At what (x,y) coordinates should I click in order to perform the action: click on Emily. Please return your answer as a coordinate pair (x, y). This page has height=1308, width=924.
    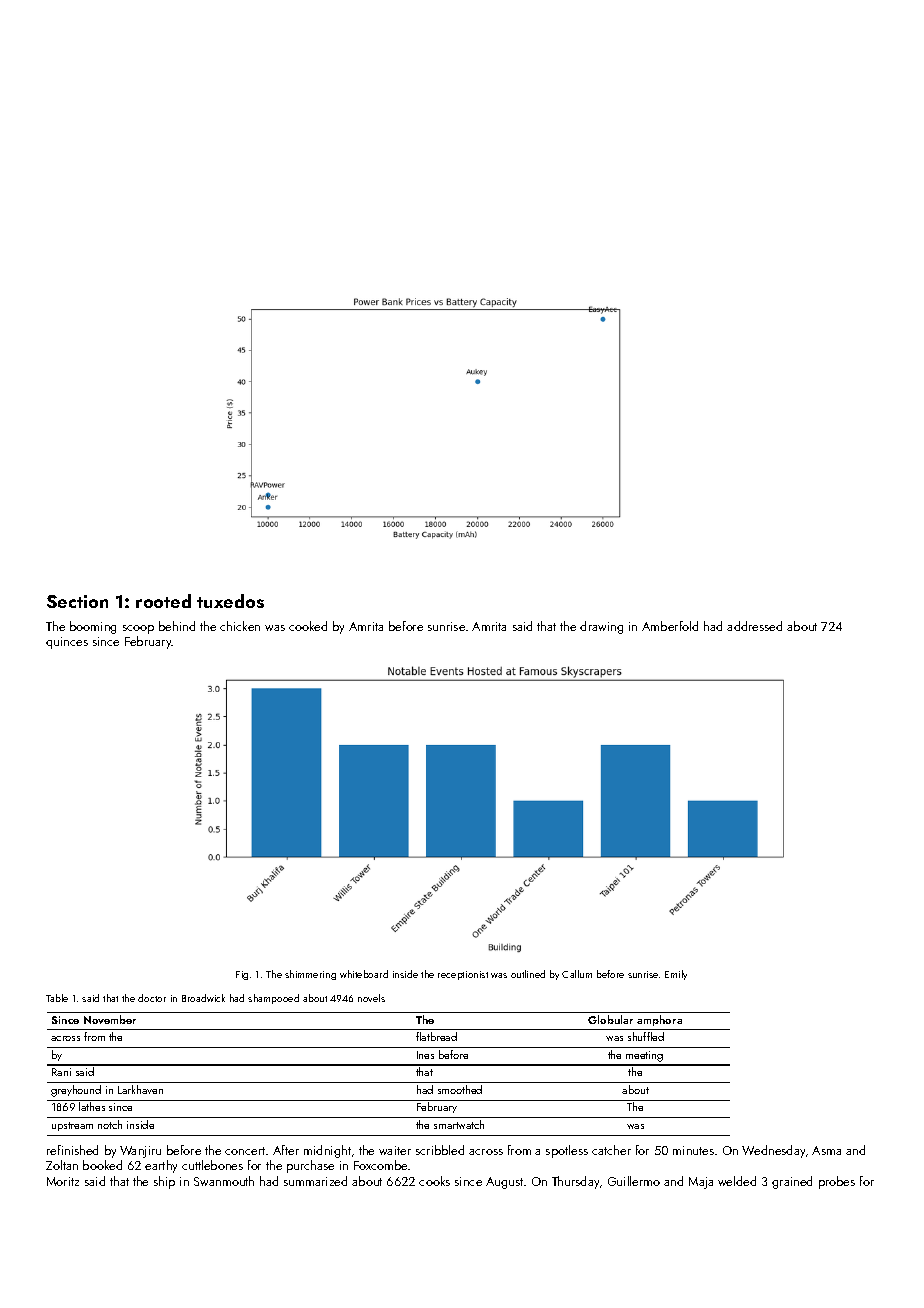
    Looking at the image, I should click on (676, 975).
